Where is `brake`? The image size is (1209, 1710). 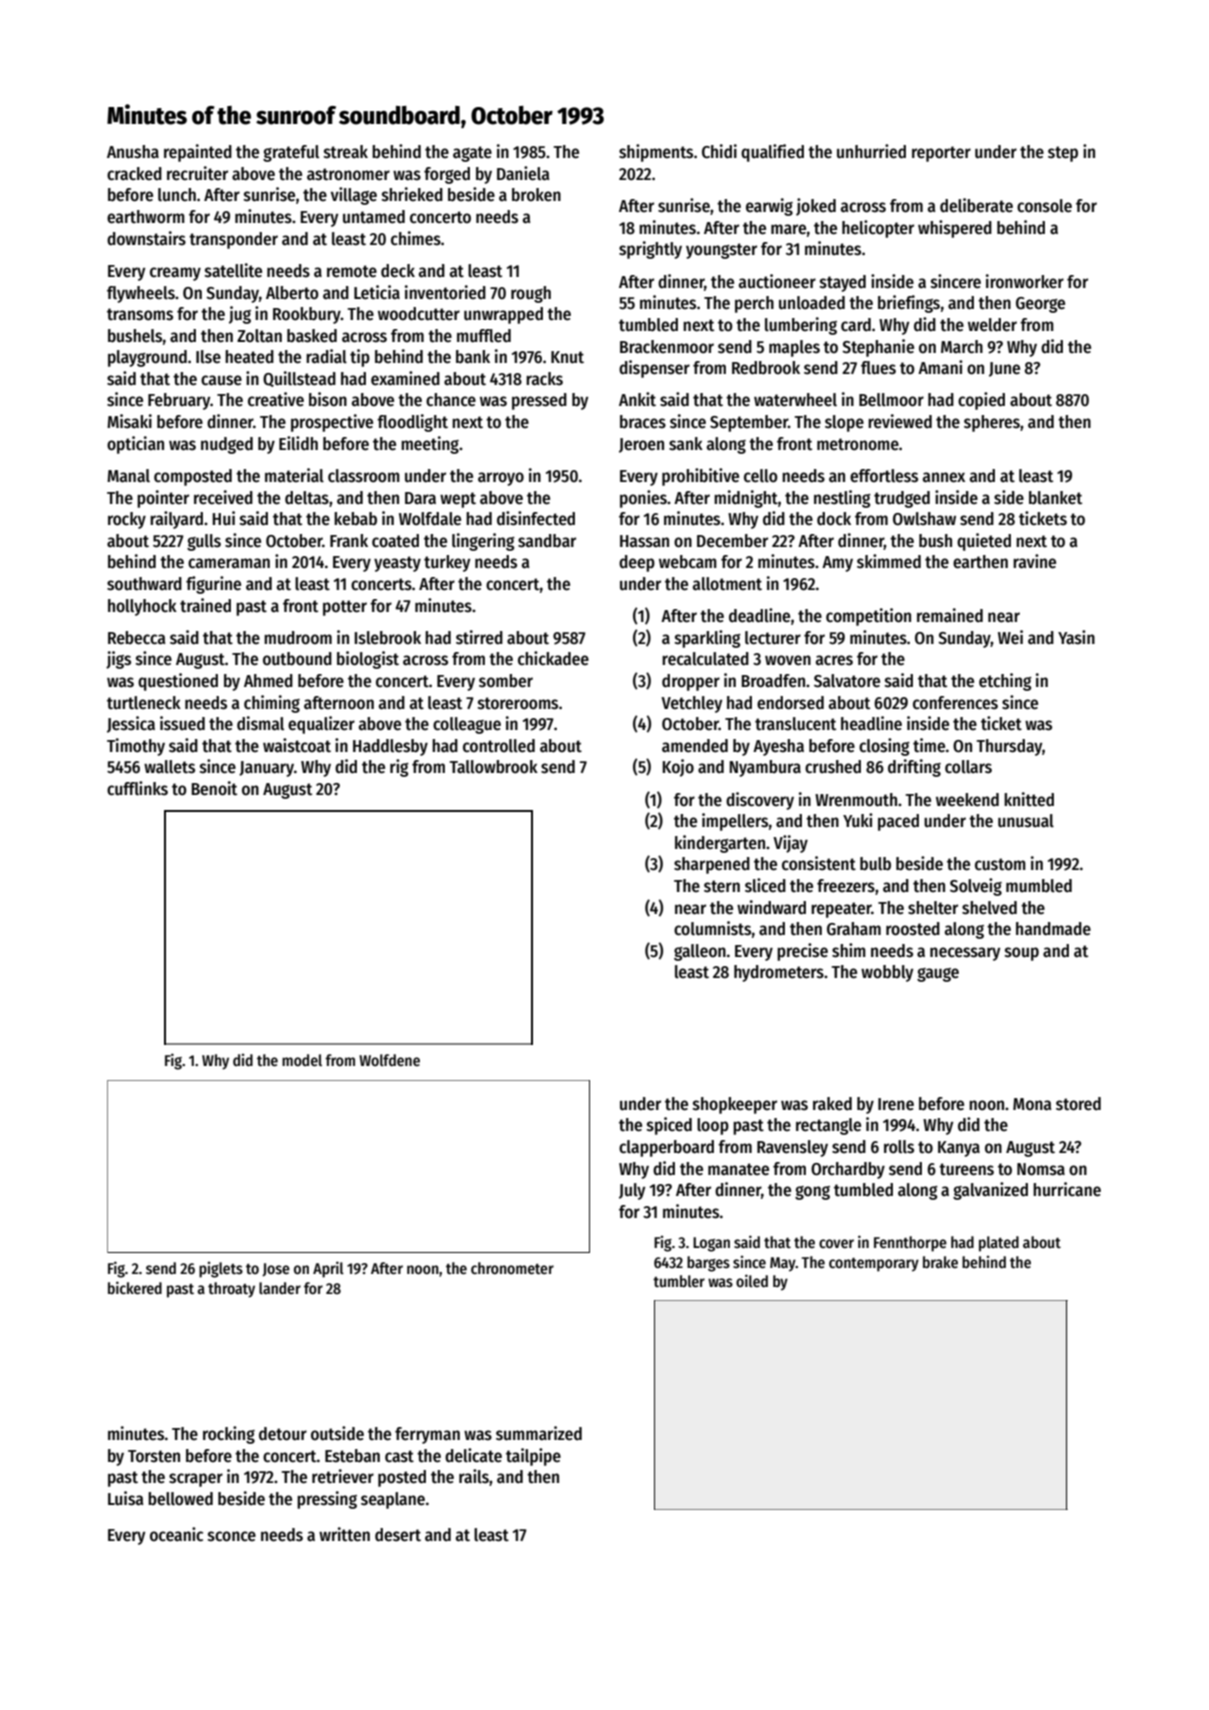 brake is located at coordinates (940, 1262).
